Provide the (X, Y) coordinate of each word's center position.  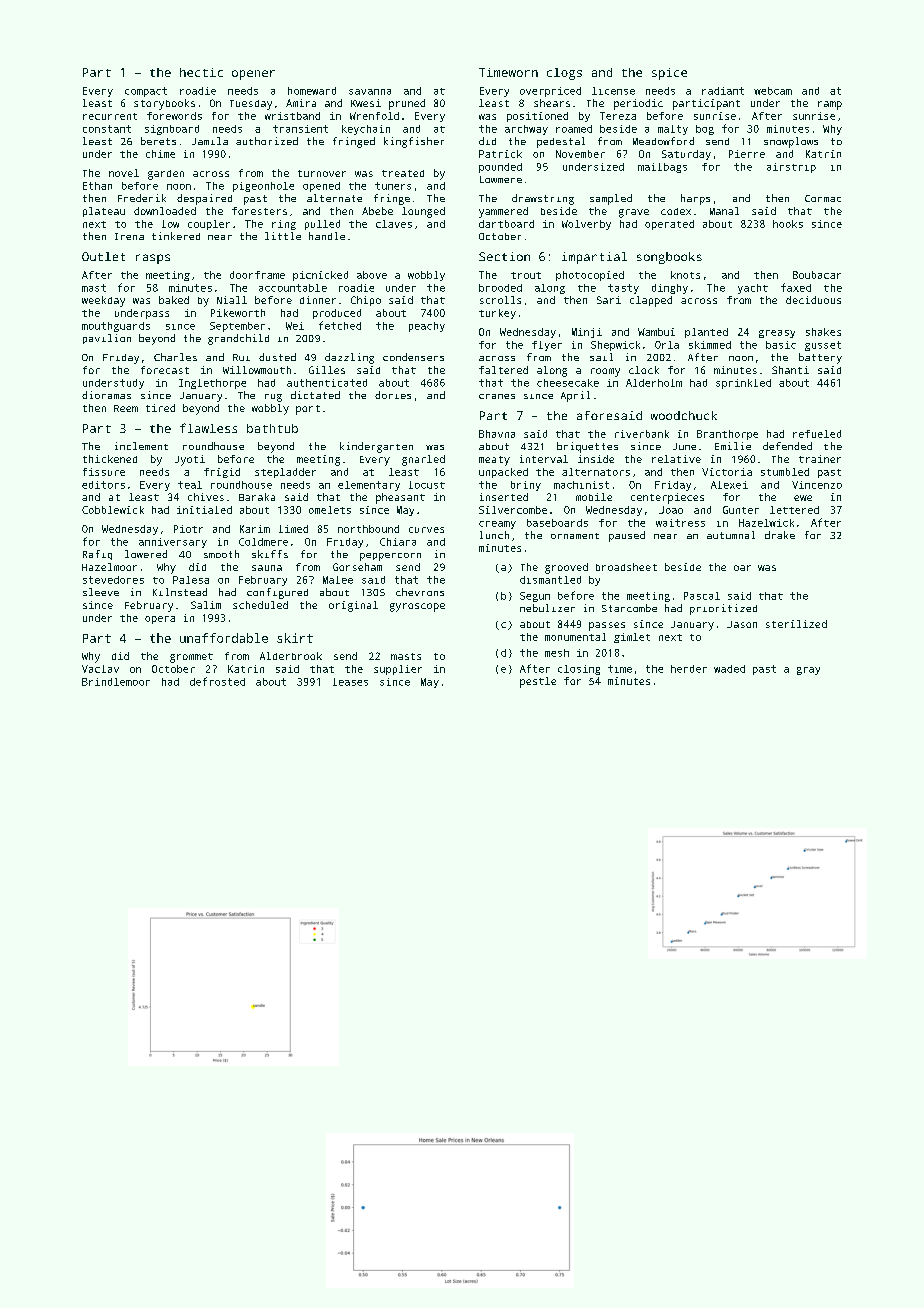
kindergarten (376, 447)
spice (669, 74)
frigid (222, 473)
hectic (201, 72)
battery (820, 358)
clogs (564, 74)
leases (350, 682)
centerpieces (667, 498)
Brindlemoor (116, 682)
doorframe (257, 275)
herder (689, 669)
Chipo (366, 301)
